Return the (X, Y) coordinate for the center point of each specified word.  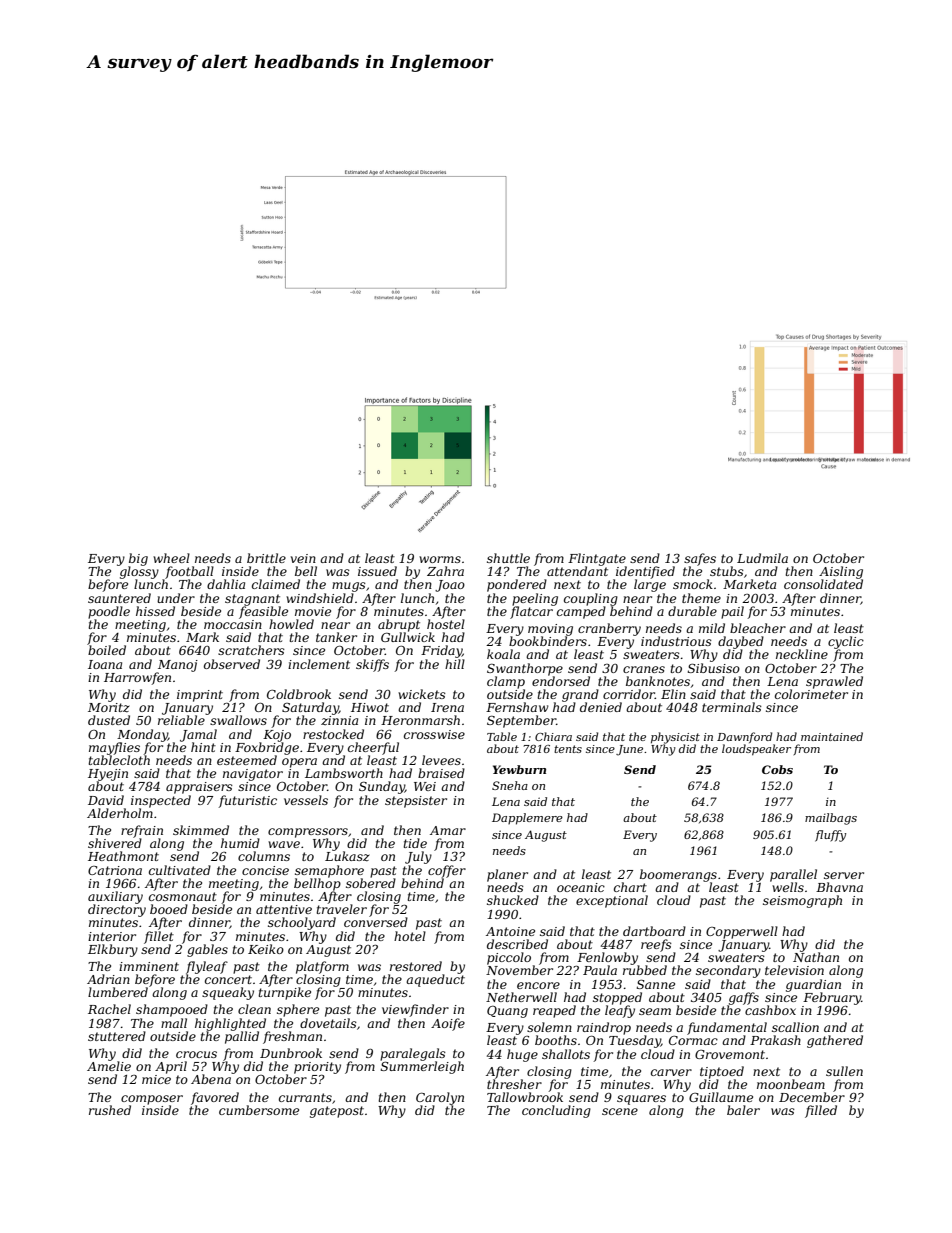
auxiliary (115, 897)
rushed (110, 1110)
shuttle (508, 558)
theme (701, 598)
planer (507, 875)
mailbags (831, 819)
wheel (171, 558)
